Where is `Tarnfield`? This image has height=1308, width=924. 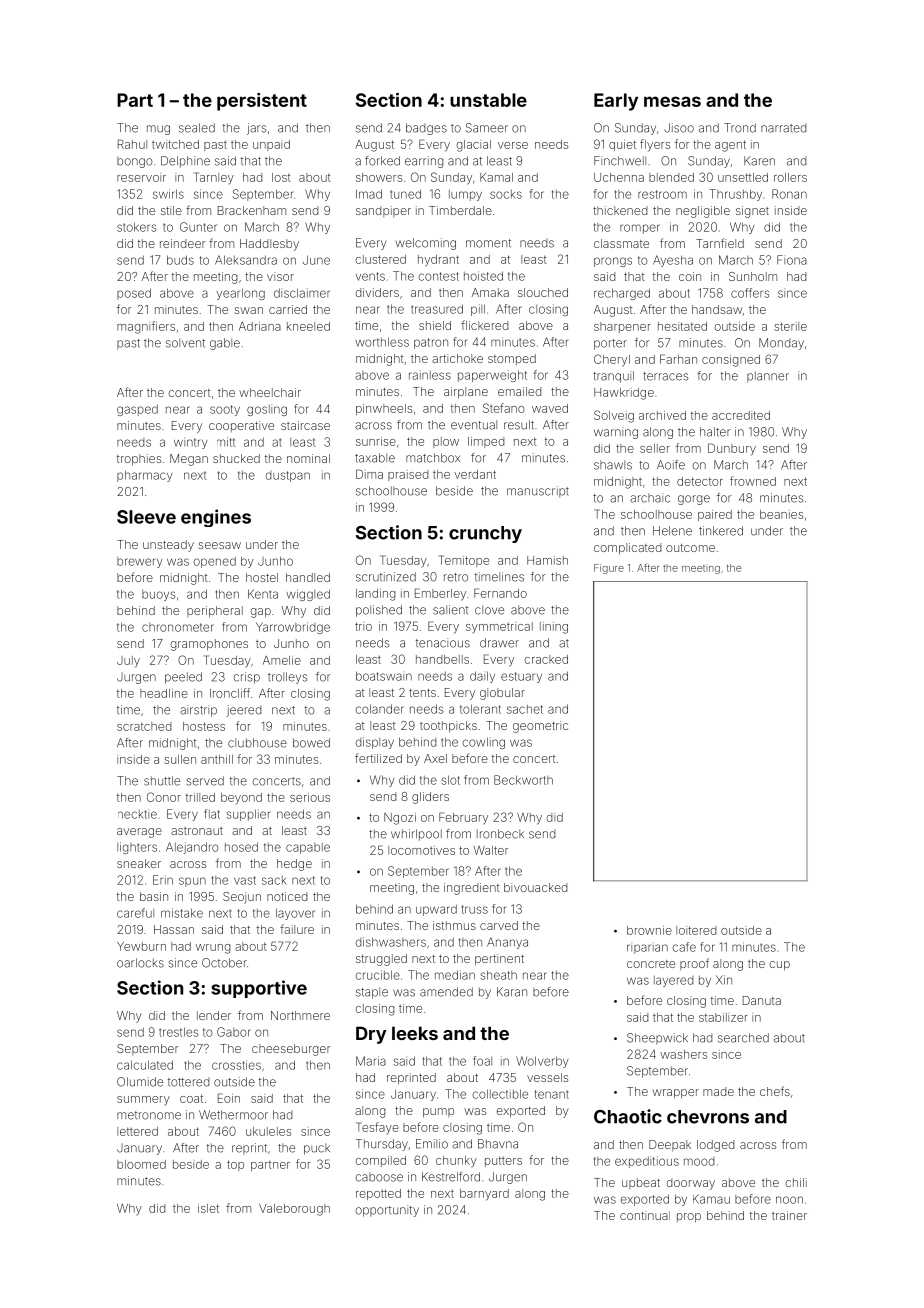 Tarnfield is located at coordinates (720, 243).
